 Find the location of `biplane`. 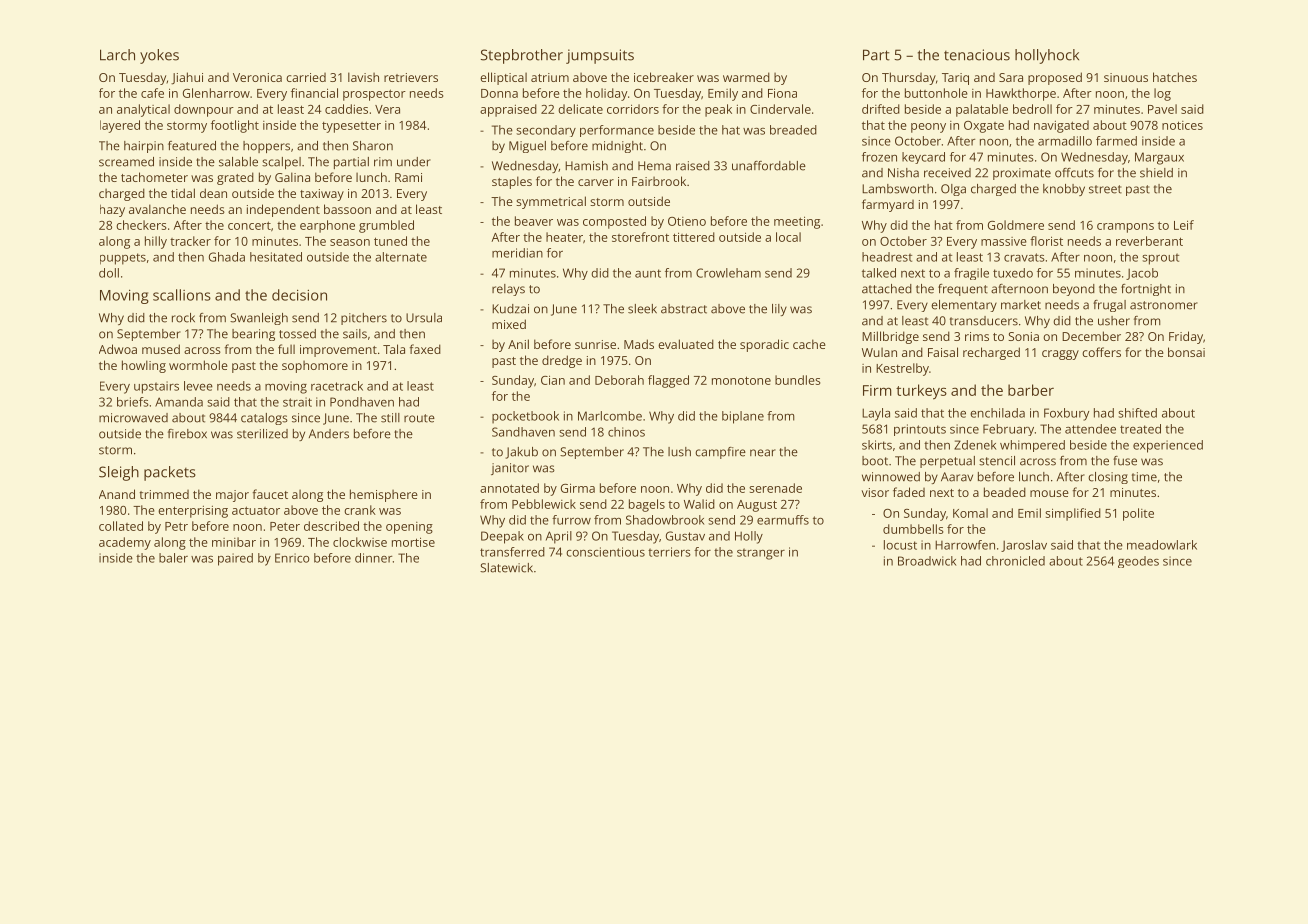

biplane is located at coordinates (743, 417).
